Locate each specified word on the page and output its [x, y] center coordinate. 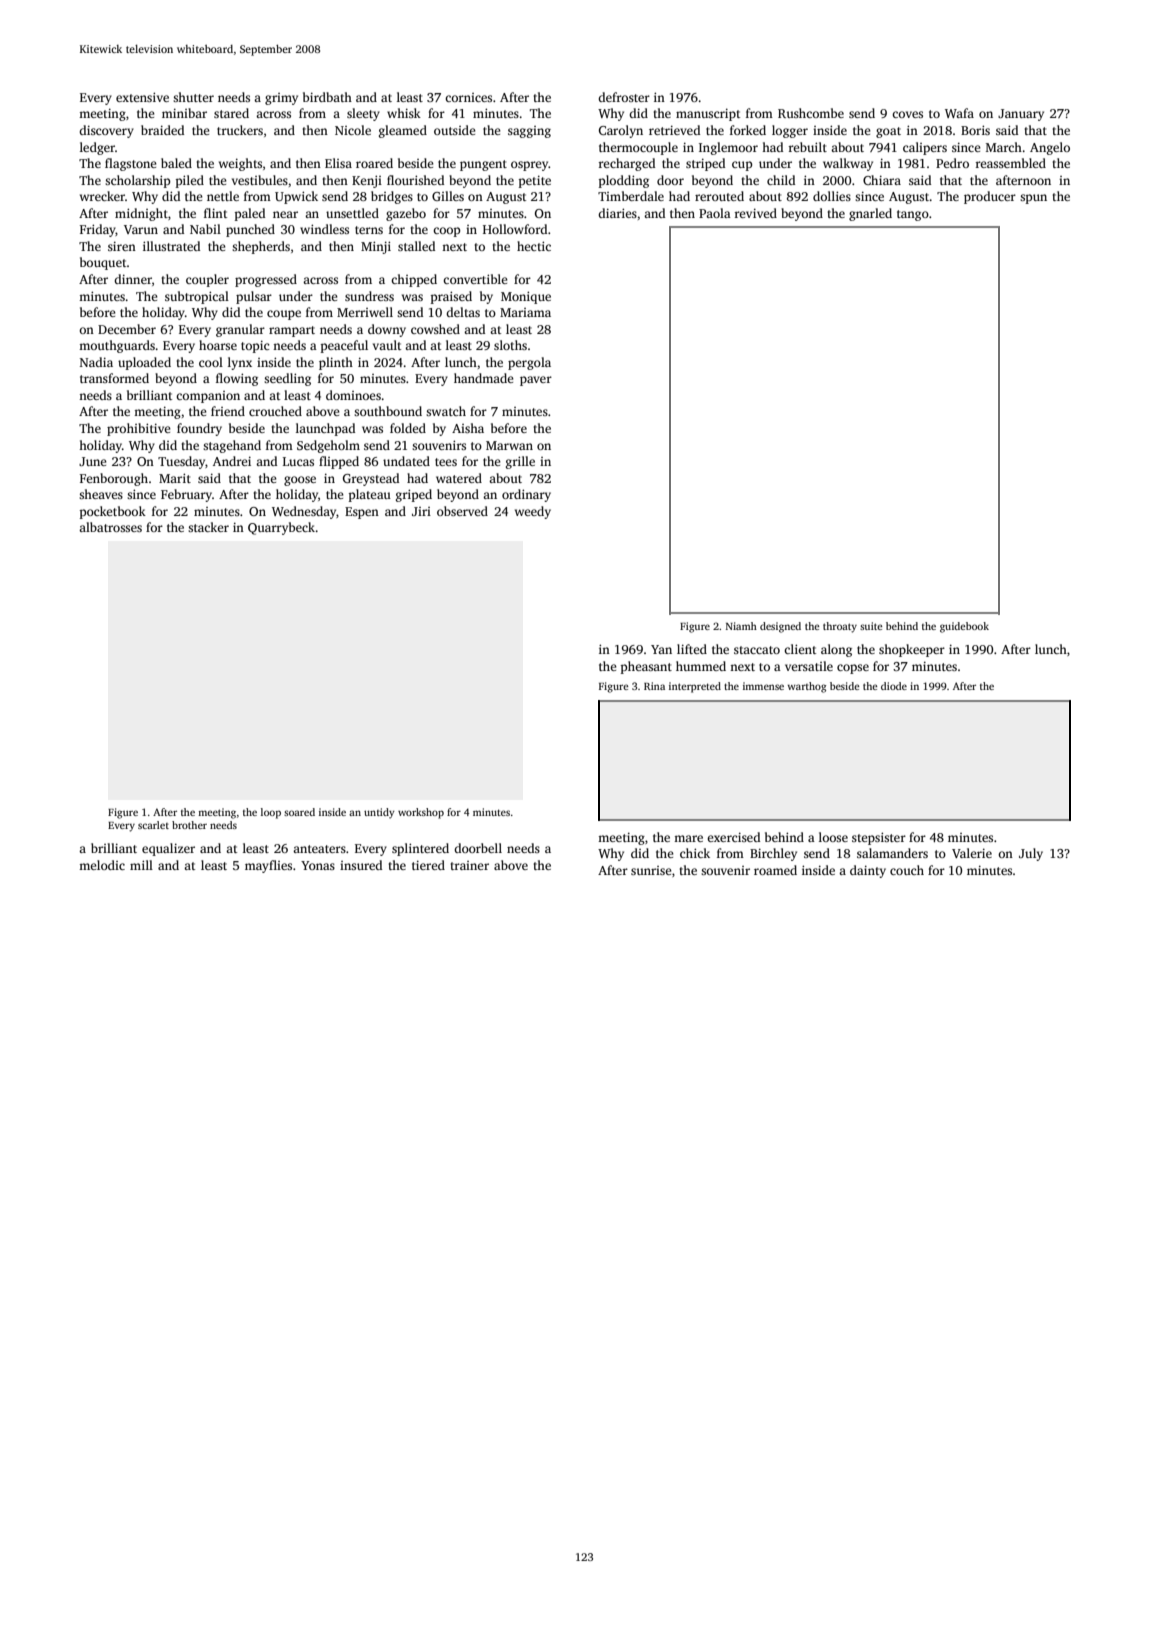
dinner [133, 279]
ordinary [526, 495]
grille [520, 462]
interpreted [695, 687]
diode [894, 686]
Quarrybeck [282, 528]
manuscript [708, 115]
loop [271, 813]
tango [913, 215]
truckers [240, 130]
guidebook [964, 627]
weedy [533, 512]
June [93, 461]
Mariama [525, 312]
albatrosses [110, 527]
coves [907, 114]
